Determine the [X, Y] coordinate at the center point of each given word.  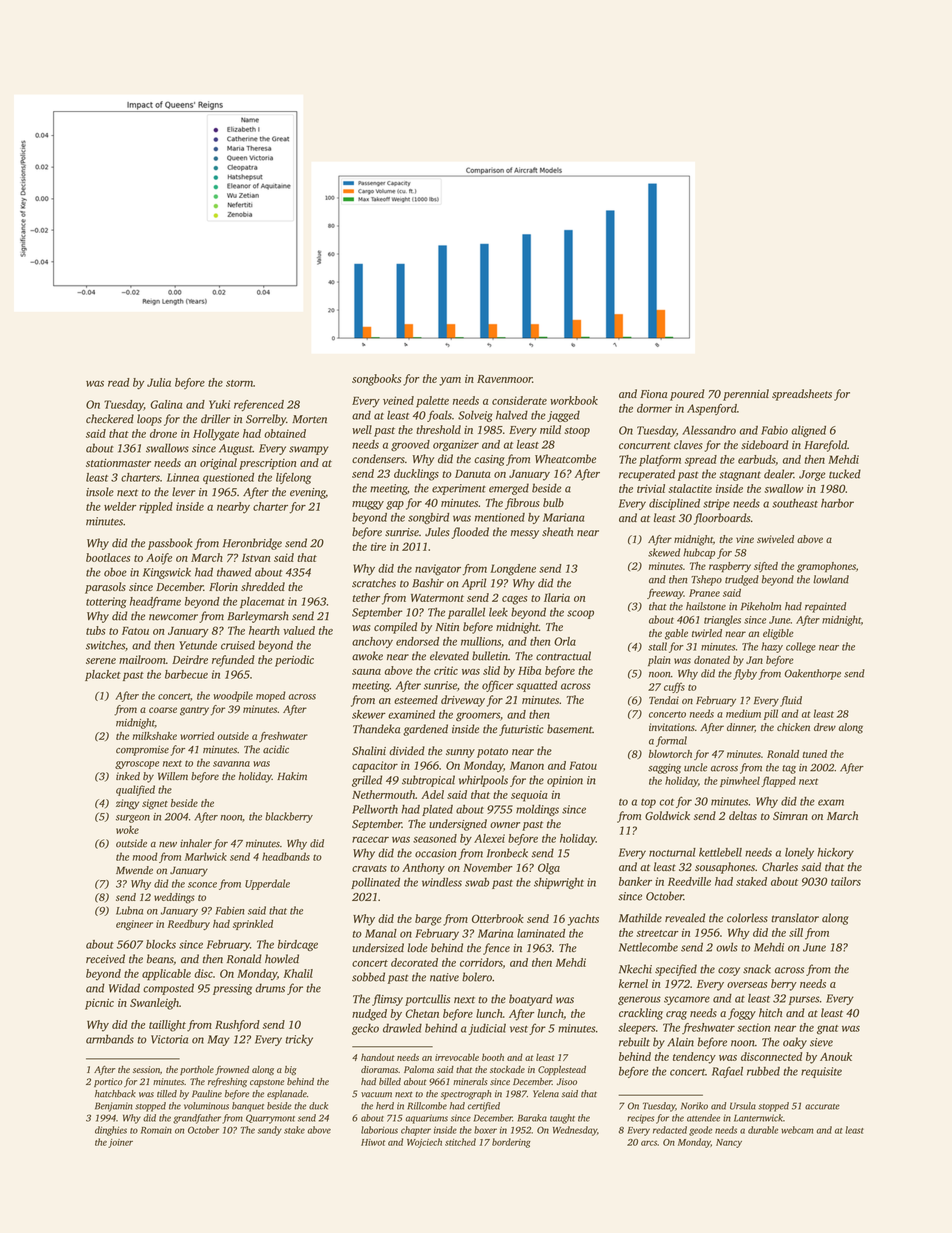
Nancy [729, 1143]
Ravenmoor [504, 379]
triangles [722, 620]
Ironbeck [507, 853]
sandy [270, 1131]
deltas [743, 815]
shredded [263, 586]
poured [687, 395]
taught [562, 1119]
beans [160, 959]
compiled [395, 628]
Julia [159, 382]
